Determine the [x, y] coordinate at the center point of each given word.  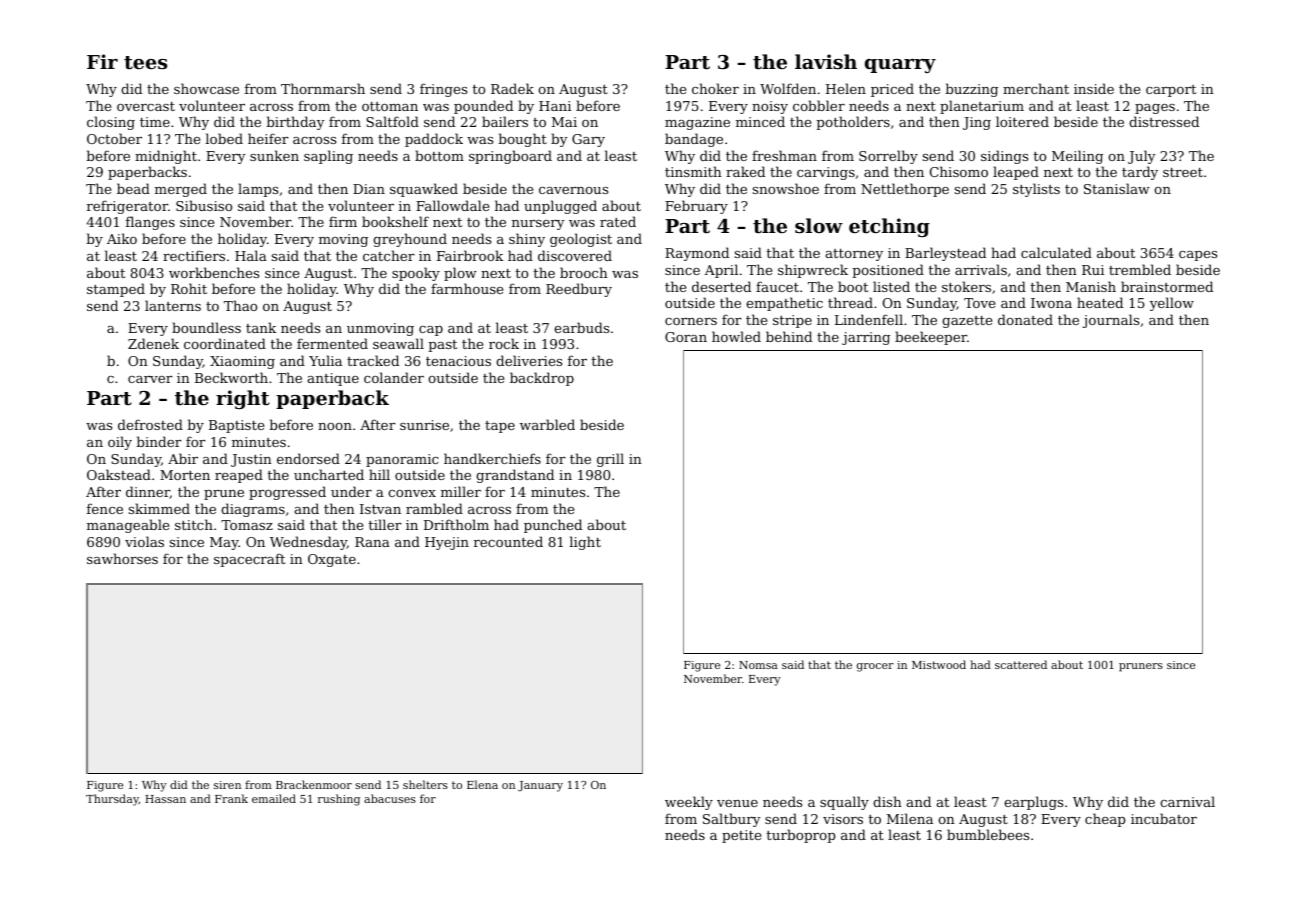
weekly [689, 803]
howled [736, 336]
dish [887, 801]
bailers [505, 121]
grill [610, 460]
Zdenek [153, 343]
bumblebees [988, 834]
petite [741, 836]
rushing [339, 800]
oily [120, 443]
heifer [268, 138]
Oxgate [332, 560]
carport [1171, 91]
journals [1110, 321]
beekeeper [931, 338]
